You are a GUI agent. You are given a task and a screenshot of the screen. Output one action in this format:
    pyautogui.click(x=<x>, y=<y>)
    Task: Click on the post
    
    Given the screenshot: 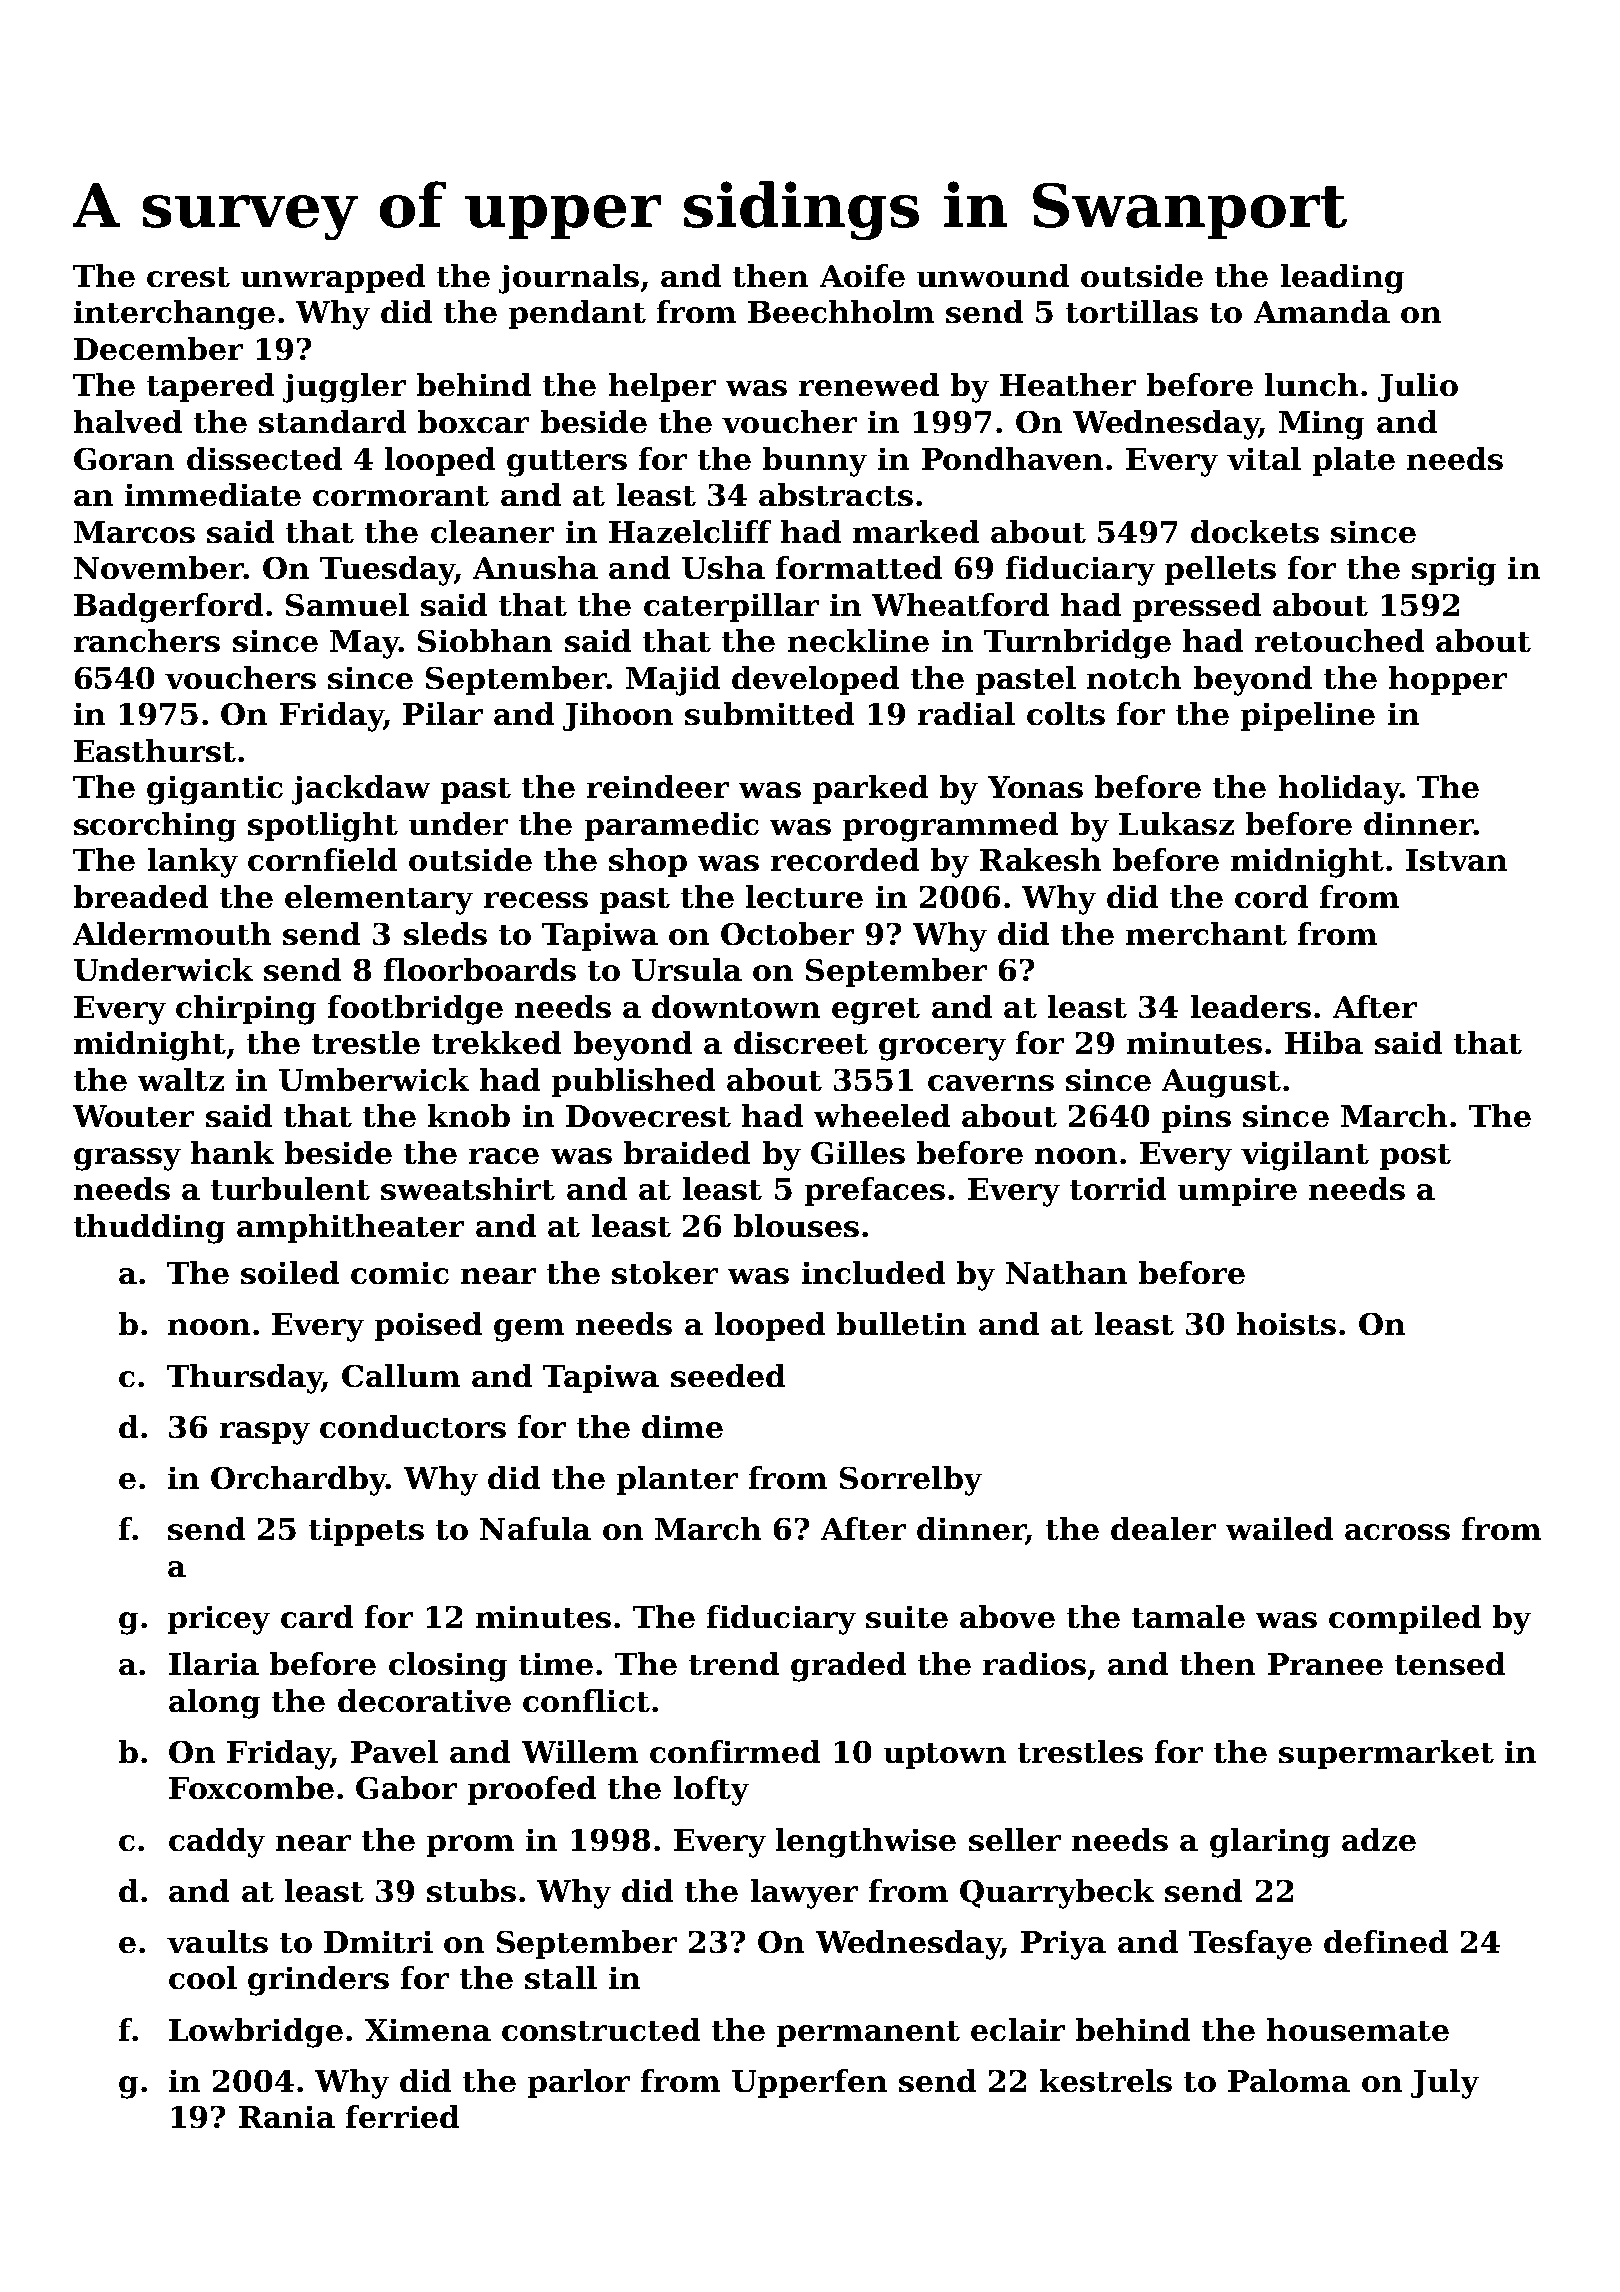 What is the action you would take?
    pyautogui.click(x=1415, y=1157)
